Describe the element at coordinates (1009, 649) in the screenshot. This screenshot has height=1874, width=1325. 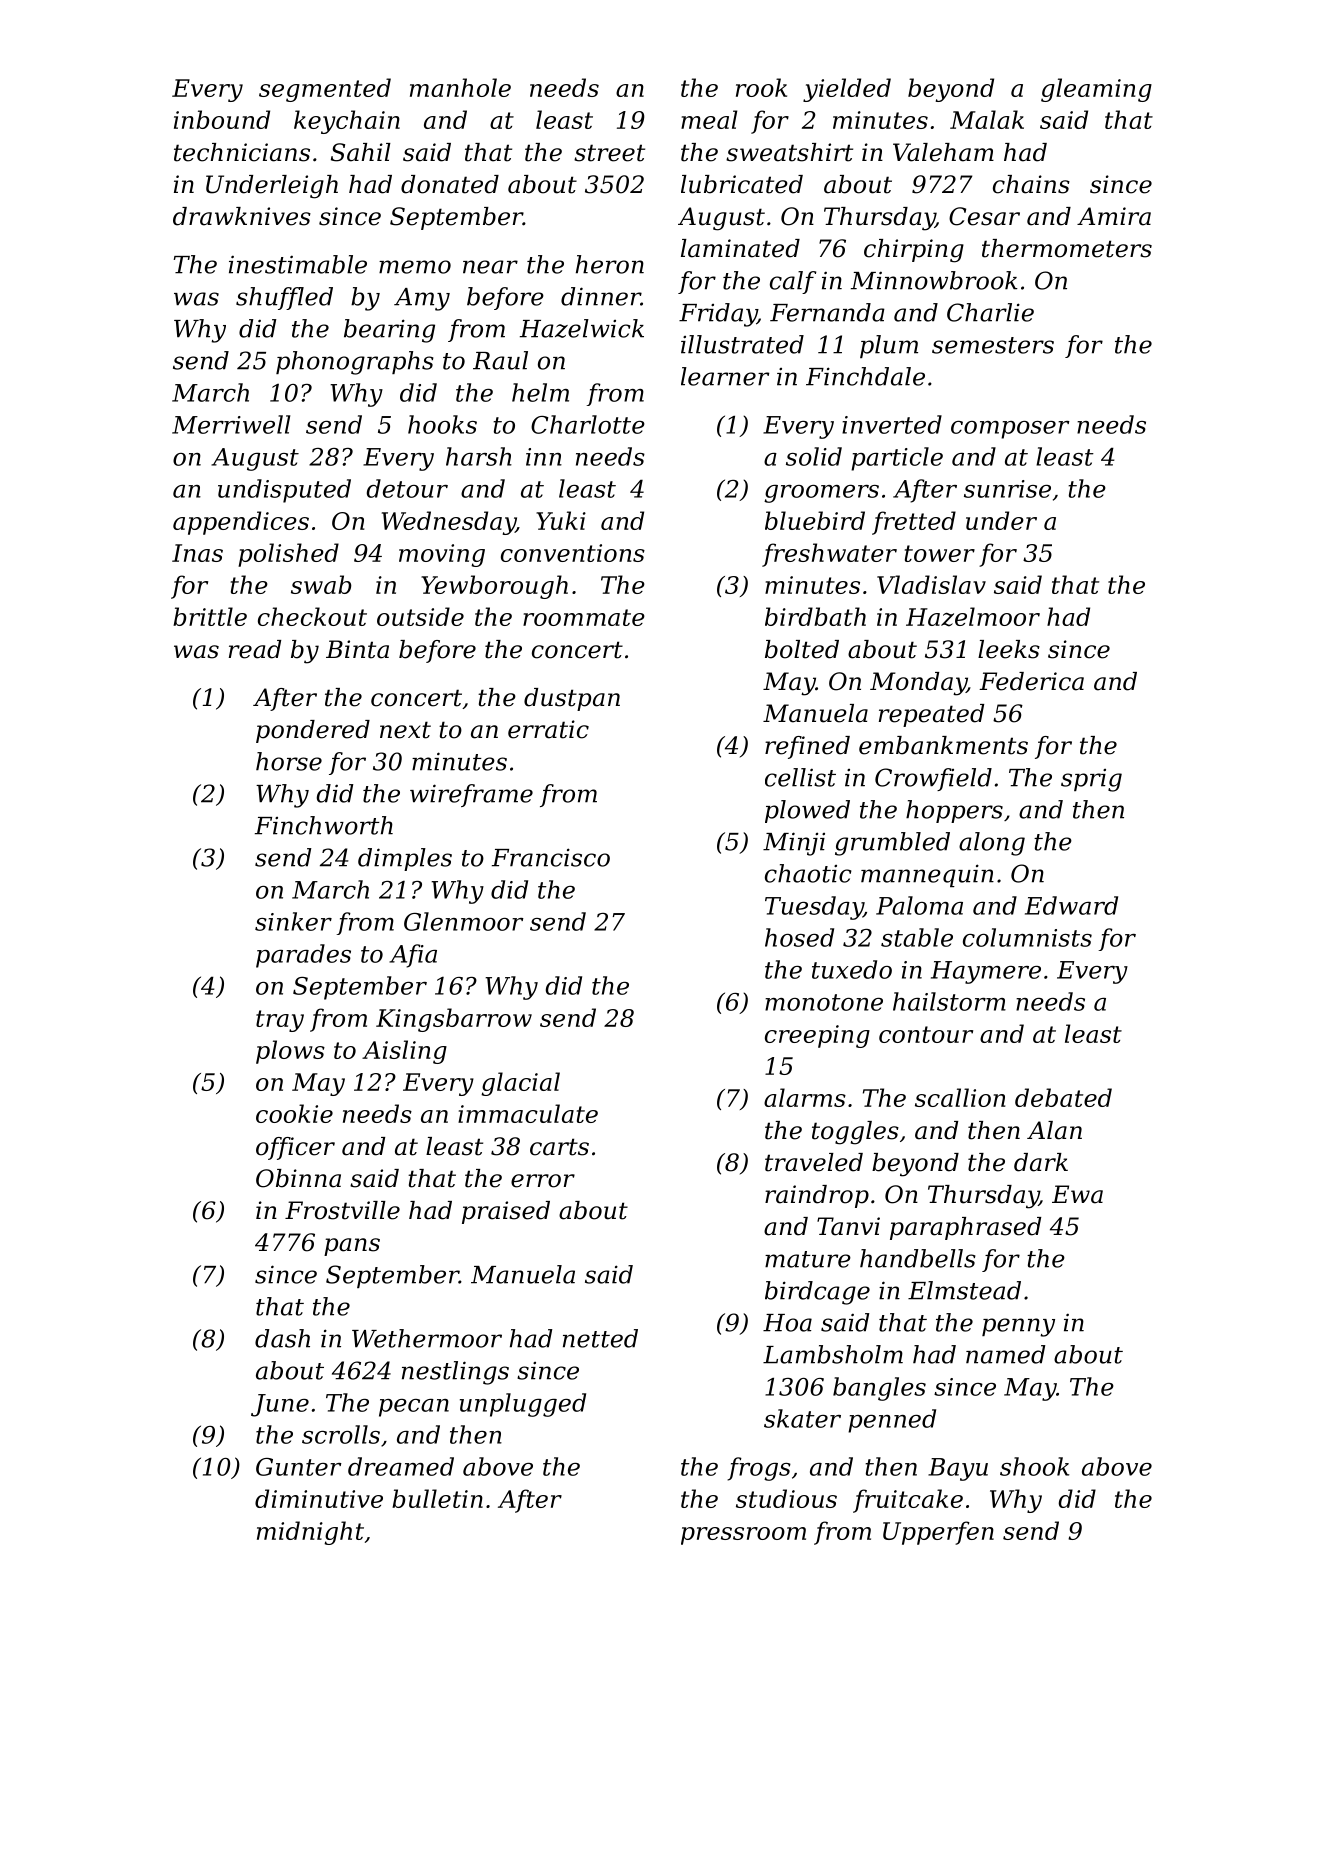
I see `leeks` at that location.
